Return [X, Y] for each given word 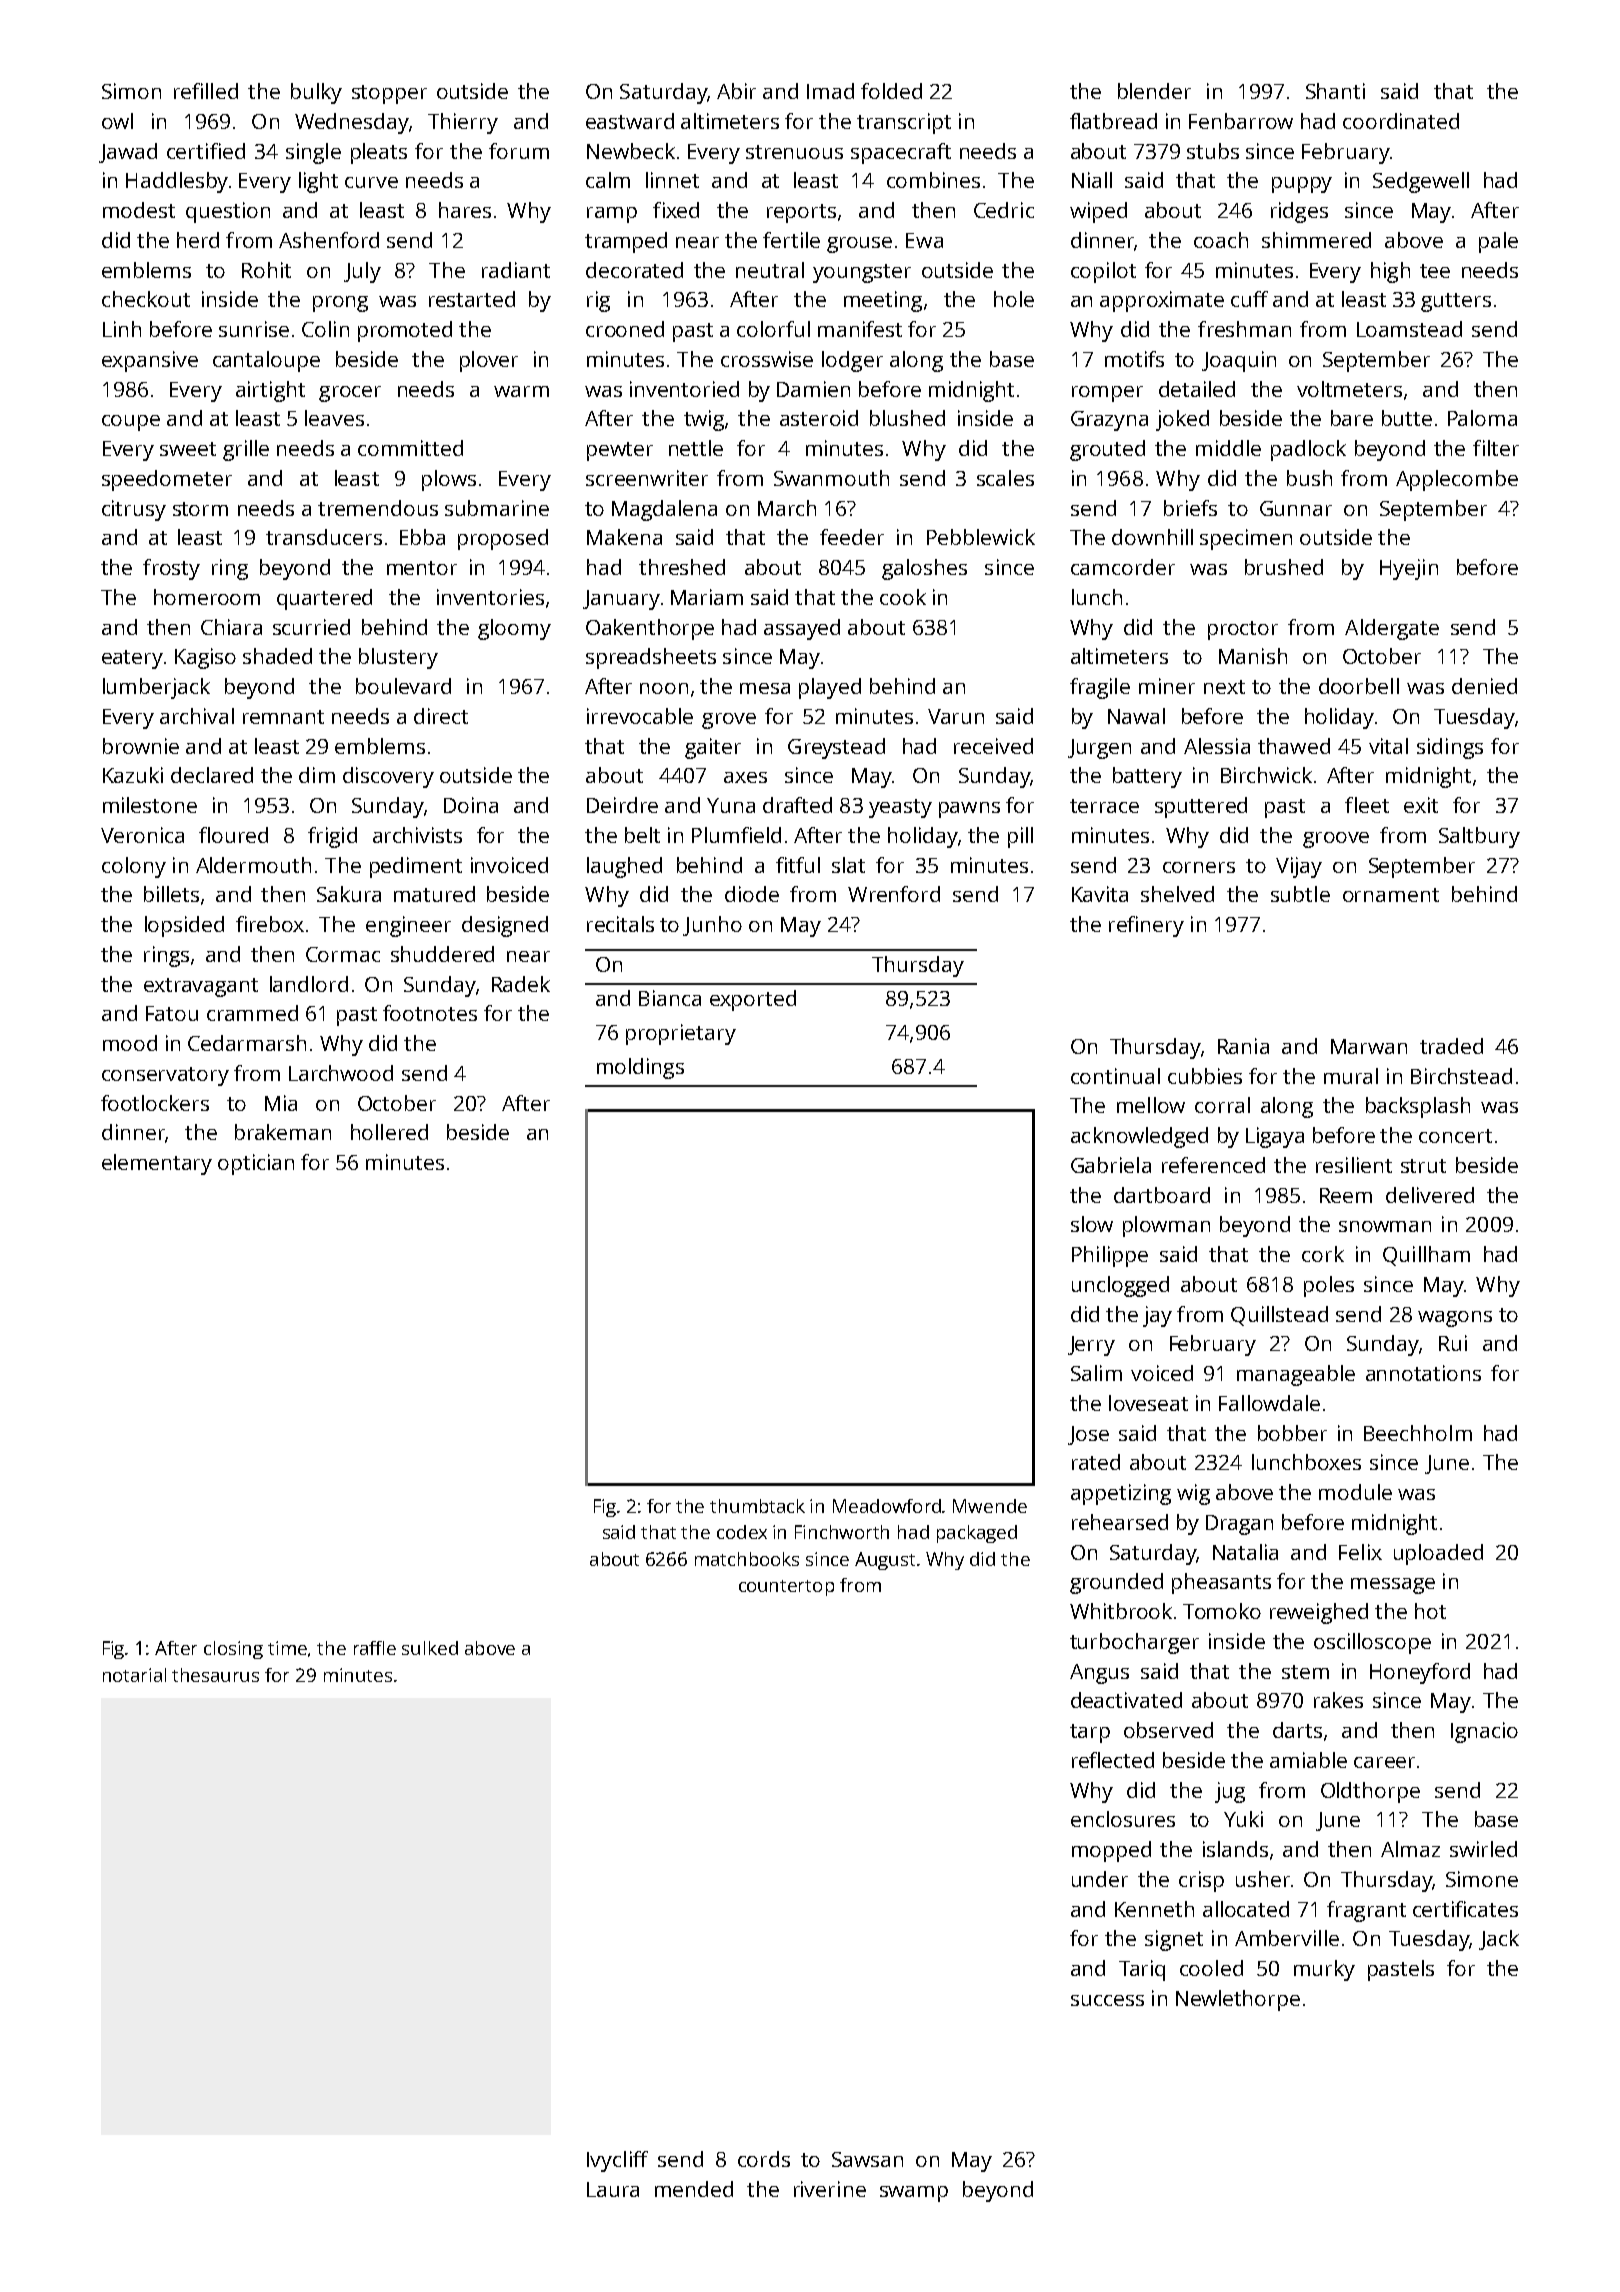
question [228, 212]
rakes [1338, 1700]
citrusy [134, 510]
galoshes [924, 569]
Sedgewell [1421, 182]
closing [233, 1650]
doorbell [1359, 686]
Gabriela [1111, 1165]
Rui [1453, 1343]
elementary [157, 1164]
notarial [134, 1675]
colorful [773, 329]
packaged [977, 1534]
